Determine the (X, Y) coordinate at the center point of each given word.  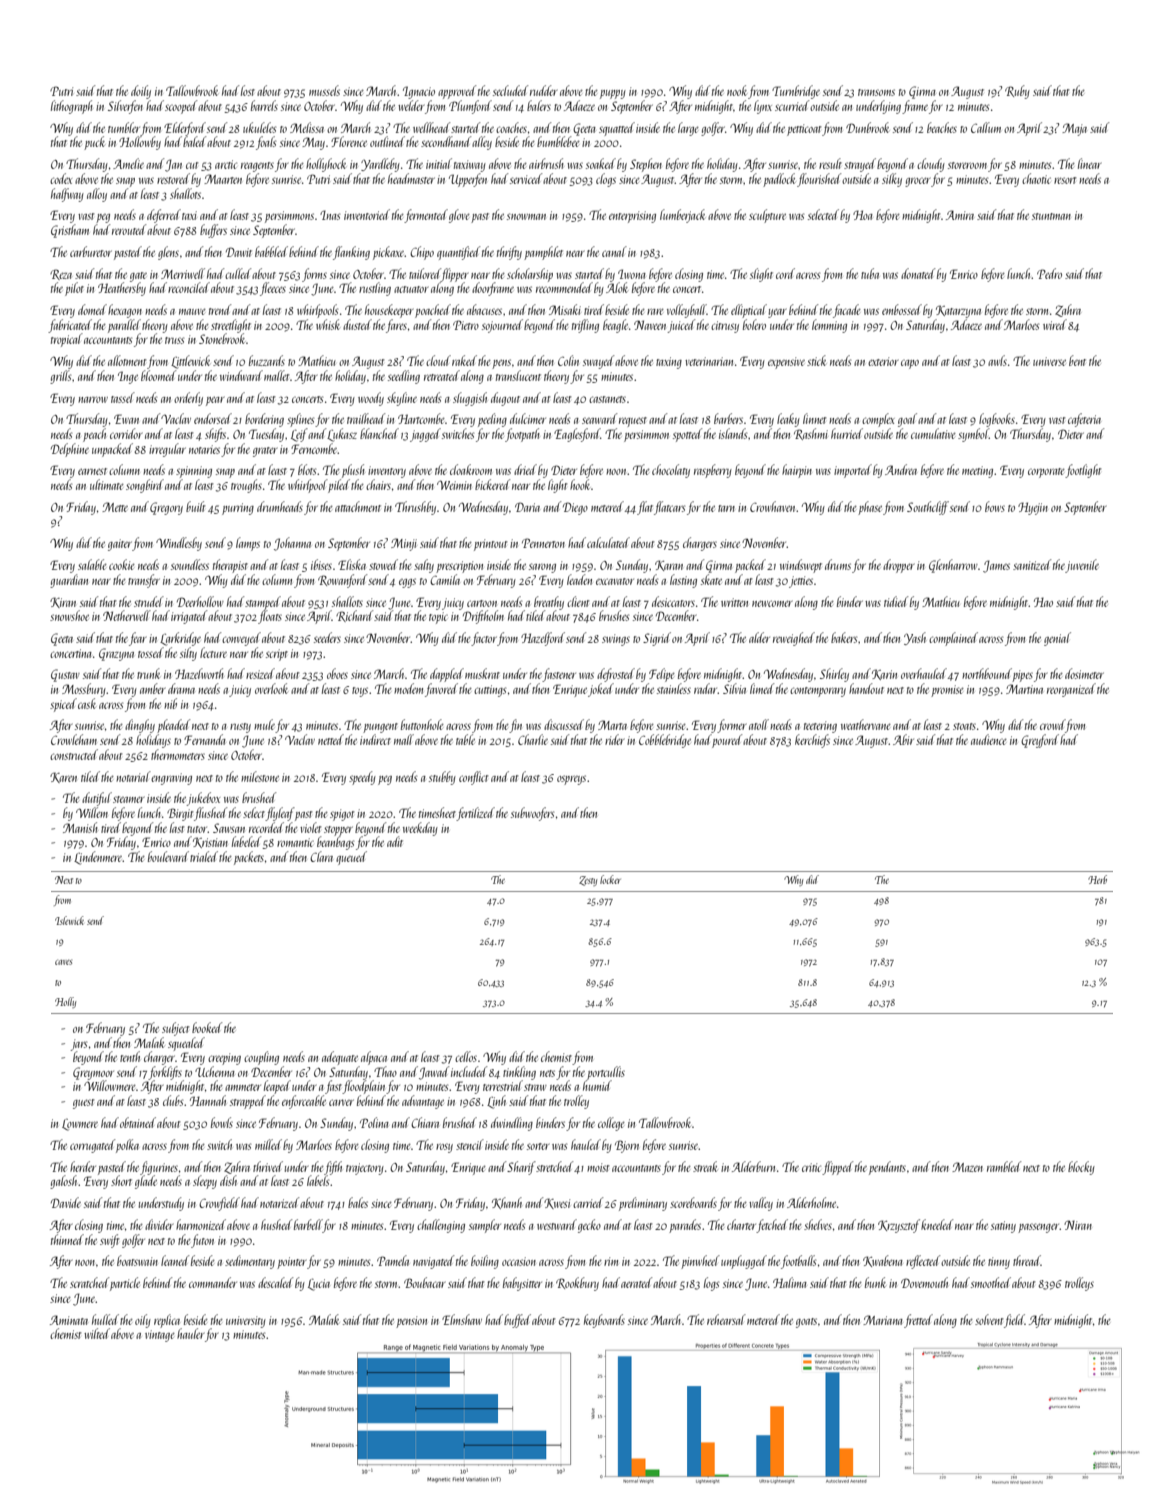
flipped (838, 1168)
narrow (93, 400)
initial (439, 163)
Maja (1074, 129)
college (611, 1124)
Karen (63, 777)
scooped (181, 107)
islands (733, 433)
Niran (1078, 1225)
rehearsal (726, 1319)
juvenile (1082, 566)
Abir (903, 739)
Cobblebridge (665, 741)
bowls (222, 1122)
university (246, 1322)
